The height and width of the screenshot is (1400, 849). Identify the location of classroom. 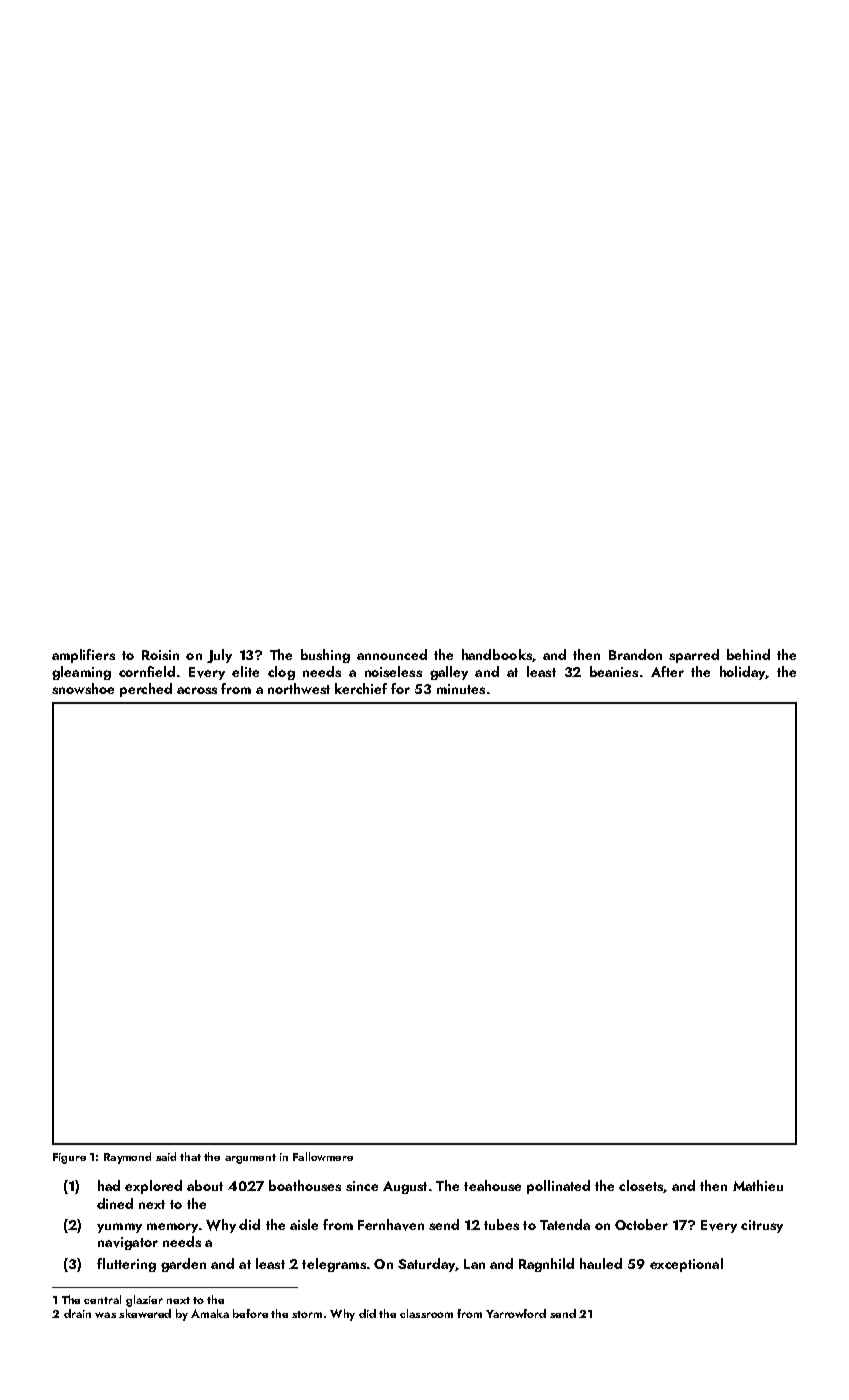
(426, 1313).
